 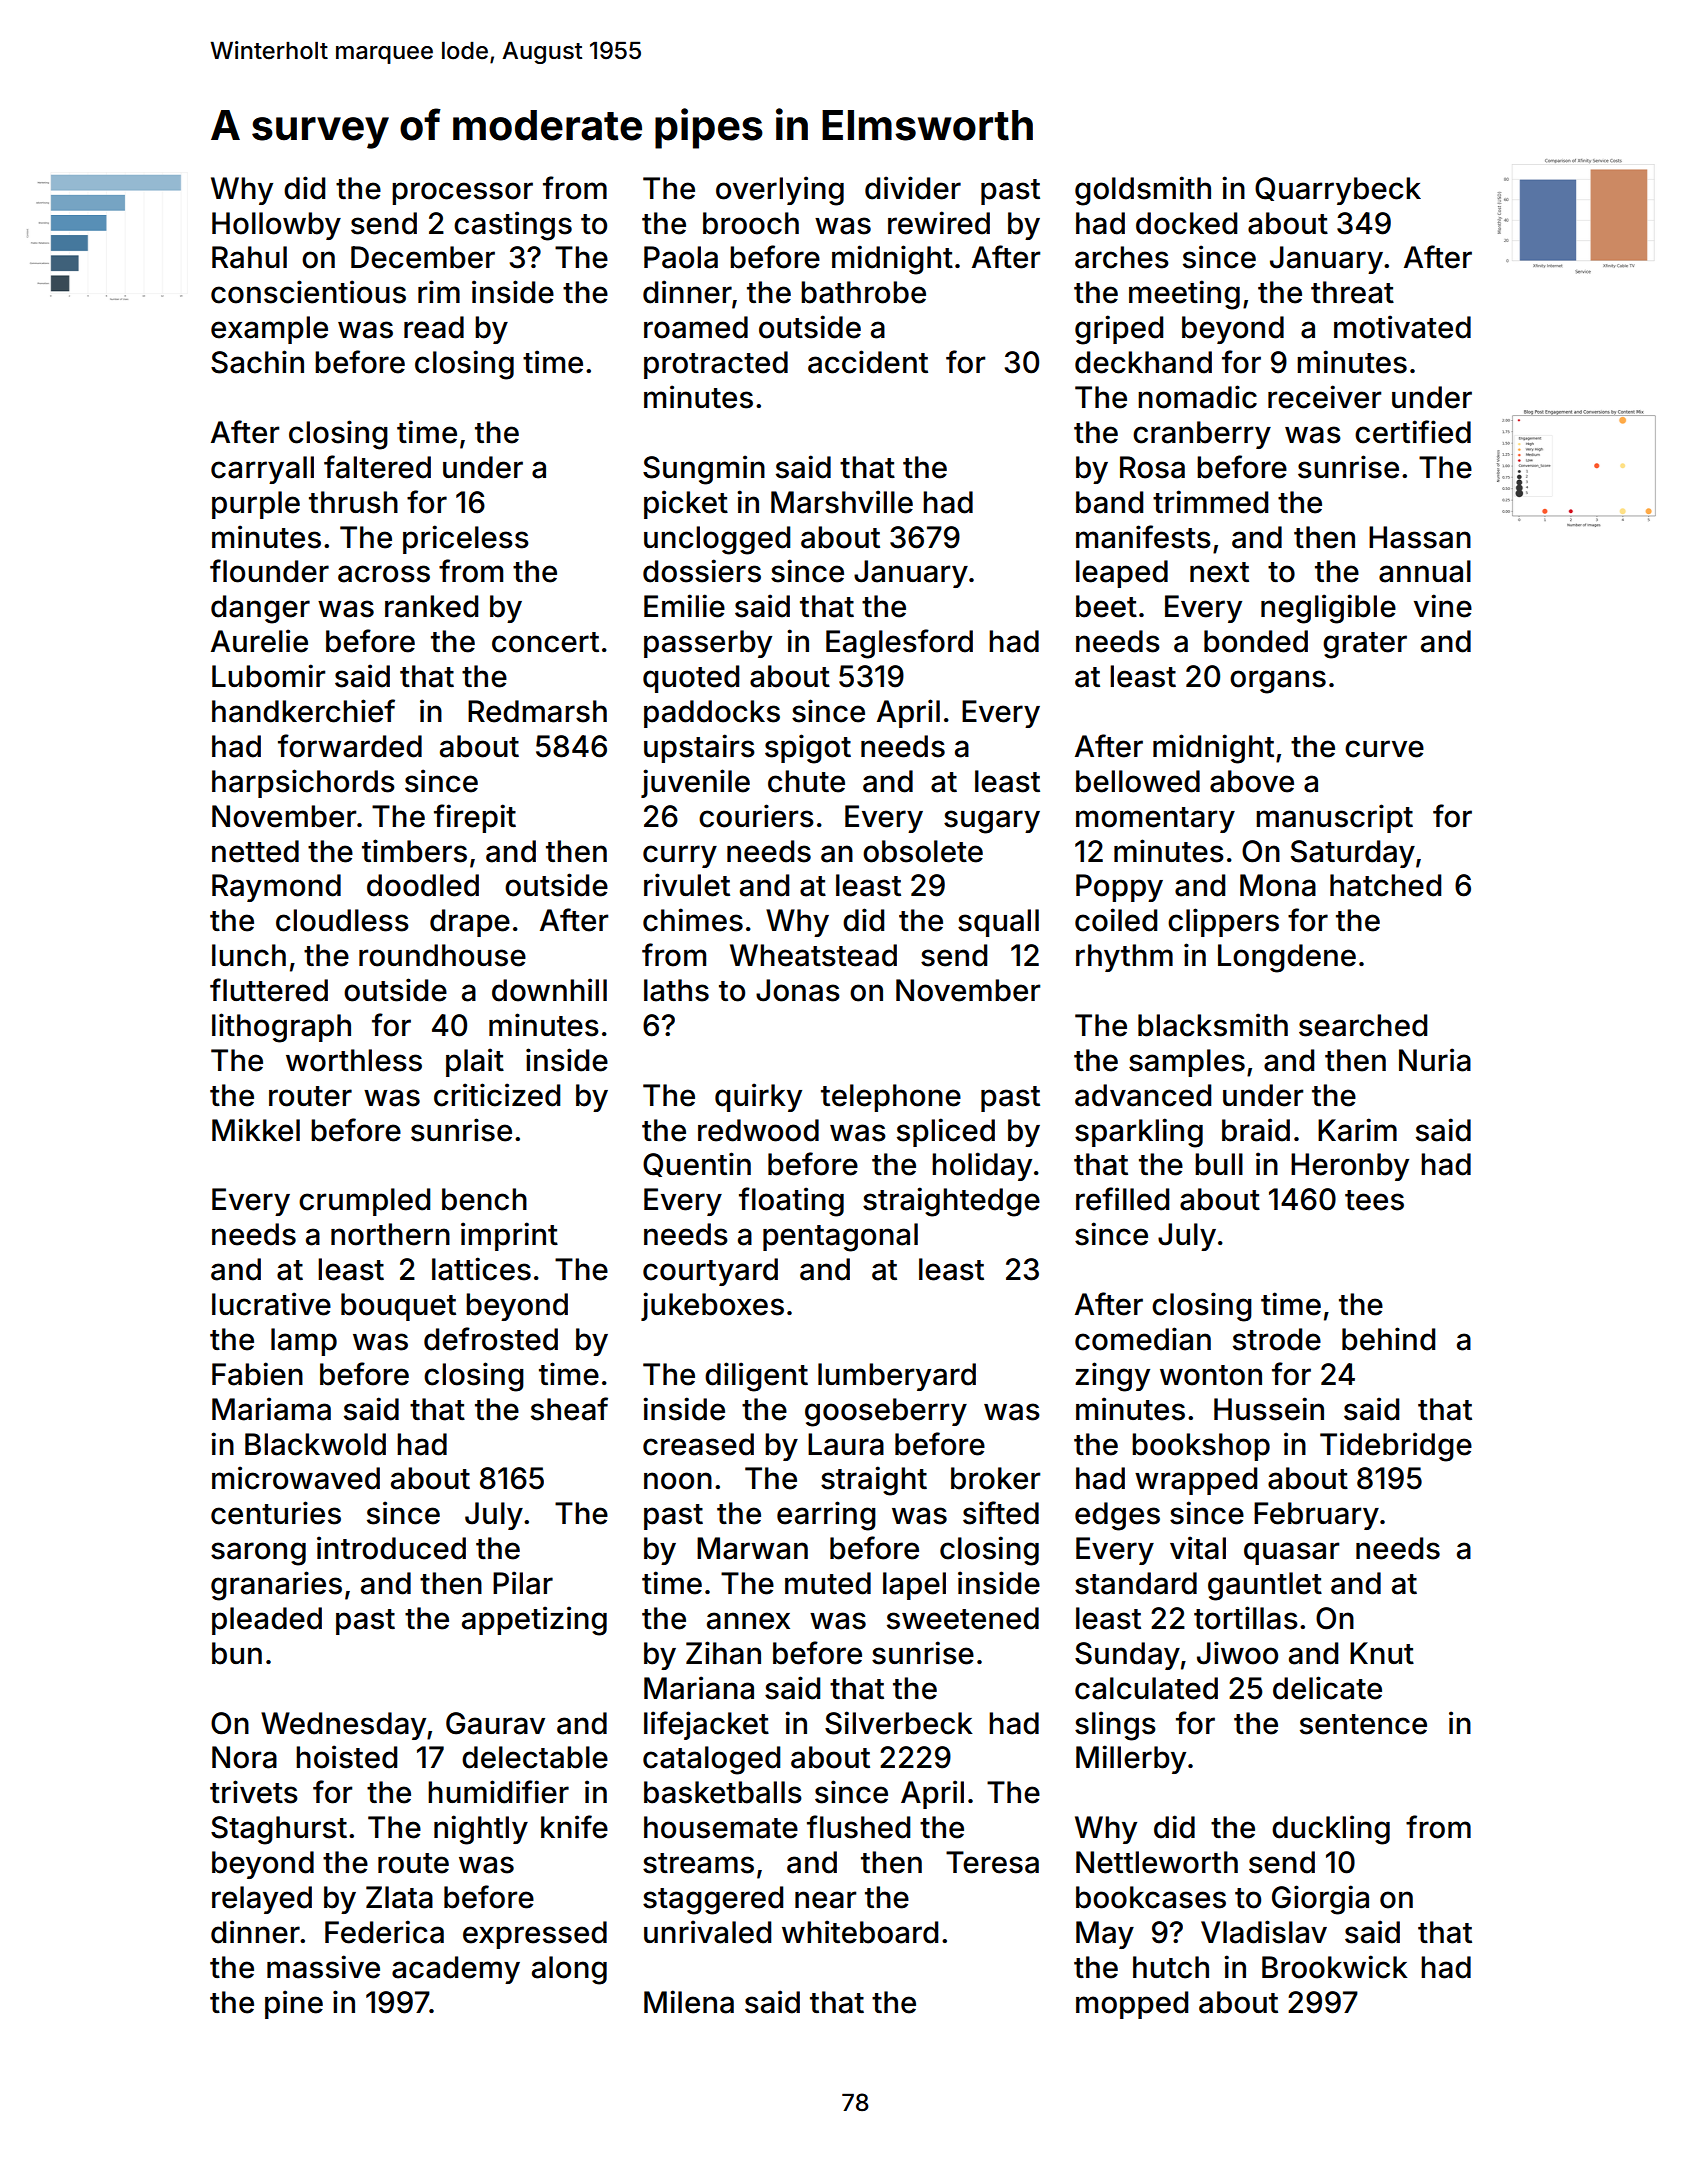 I want to click on academy, so click(x=456, y=1970).
